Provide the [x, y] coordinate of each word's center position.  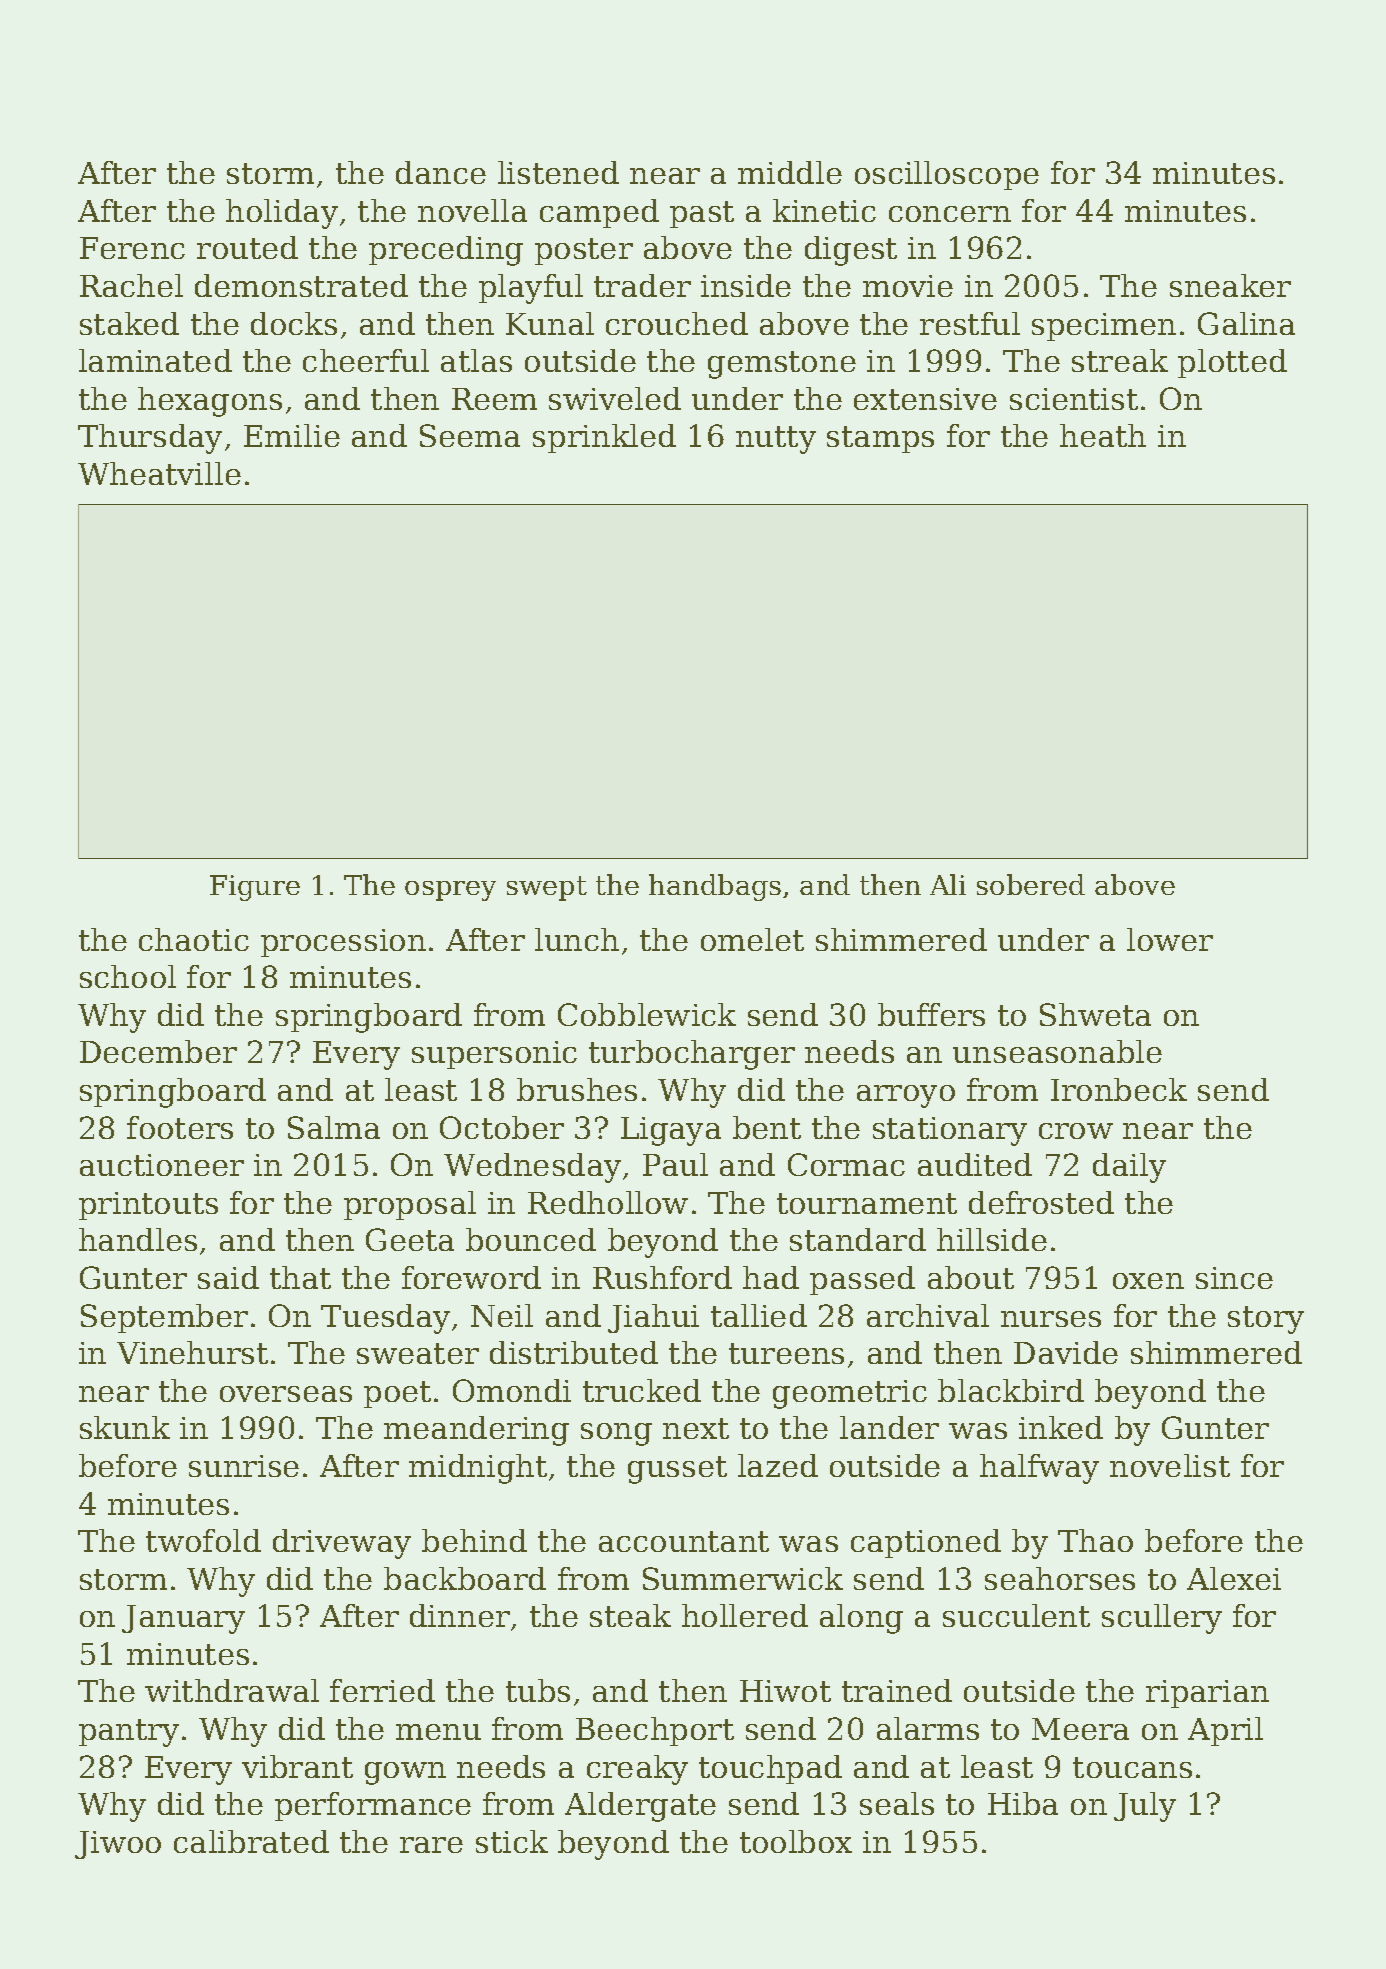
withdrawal [232, 1690]
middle [790, 172]
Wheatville [159, 473]
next [696, 1428]
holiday [282, 214]
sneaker [1230, 285]
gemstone [782, 365]
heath [1103, 435]
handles [138, 1239]
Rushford [662, 1277]
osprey [450, 891]
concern [950, 214]
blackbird [1011, 1390]
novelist [1170, 1465]
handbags [715, 887]
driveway [342, 1544]
